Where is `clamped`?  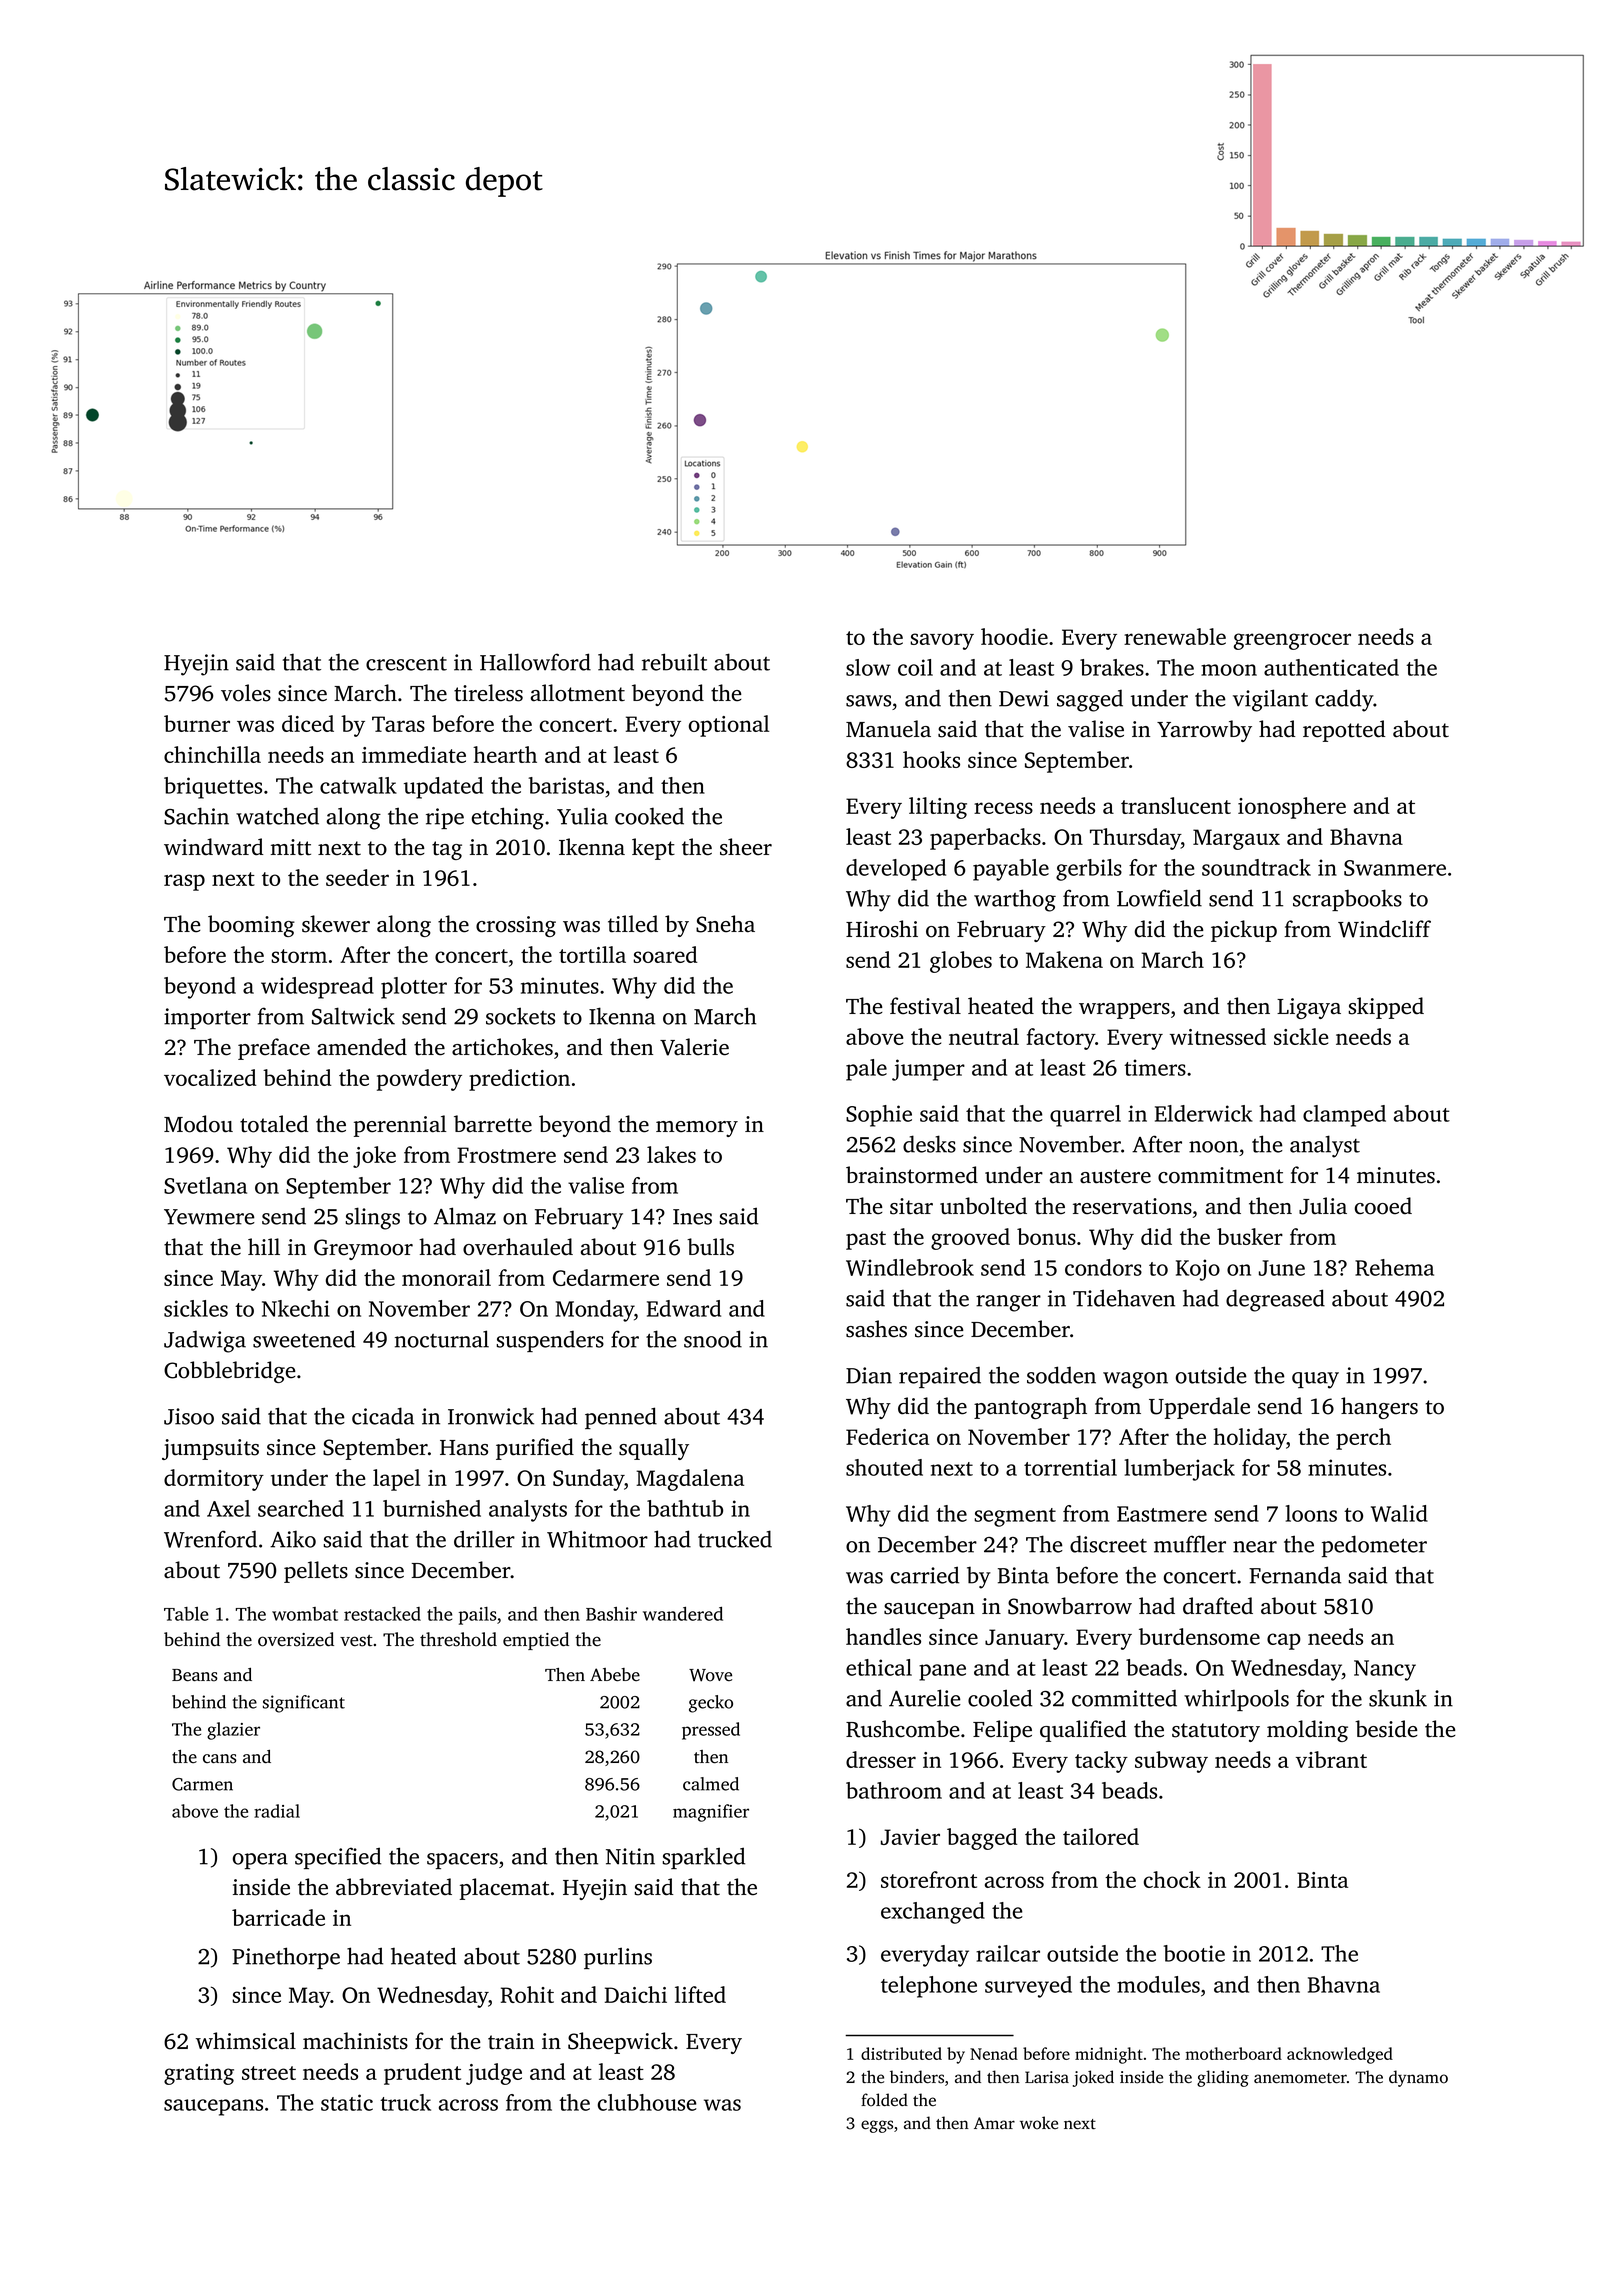
clamped is located at coordinates (1344, 1116).
